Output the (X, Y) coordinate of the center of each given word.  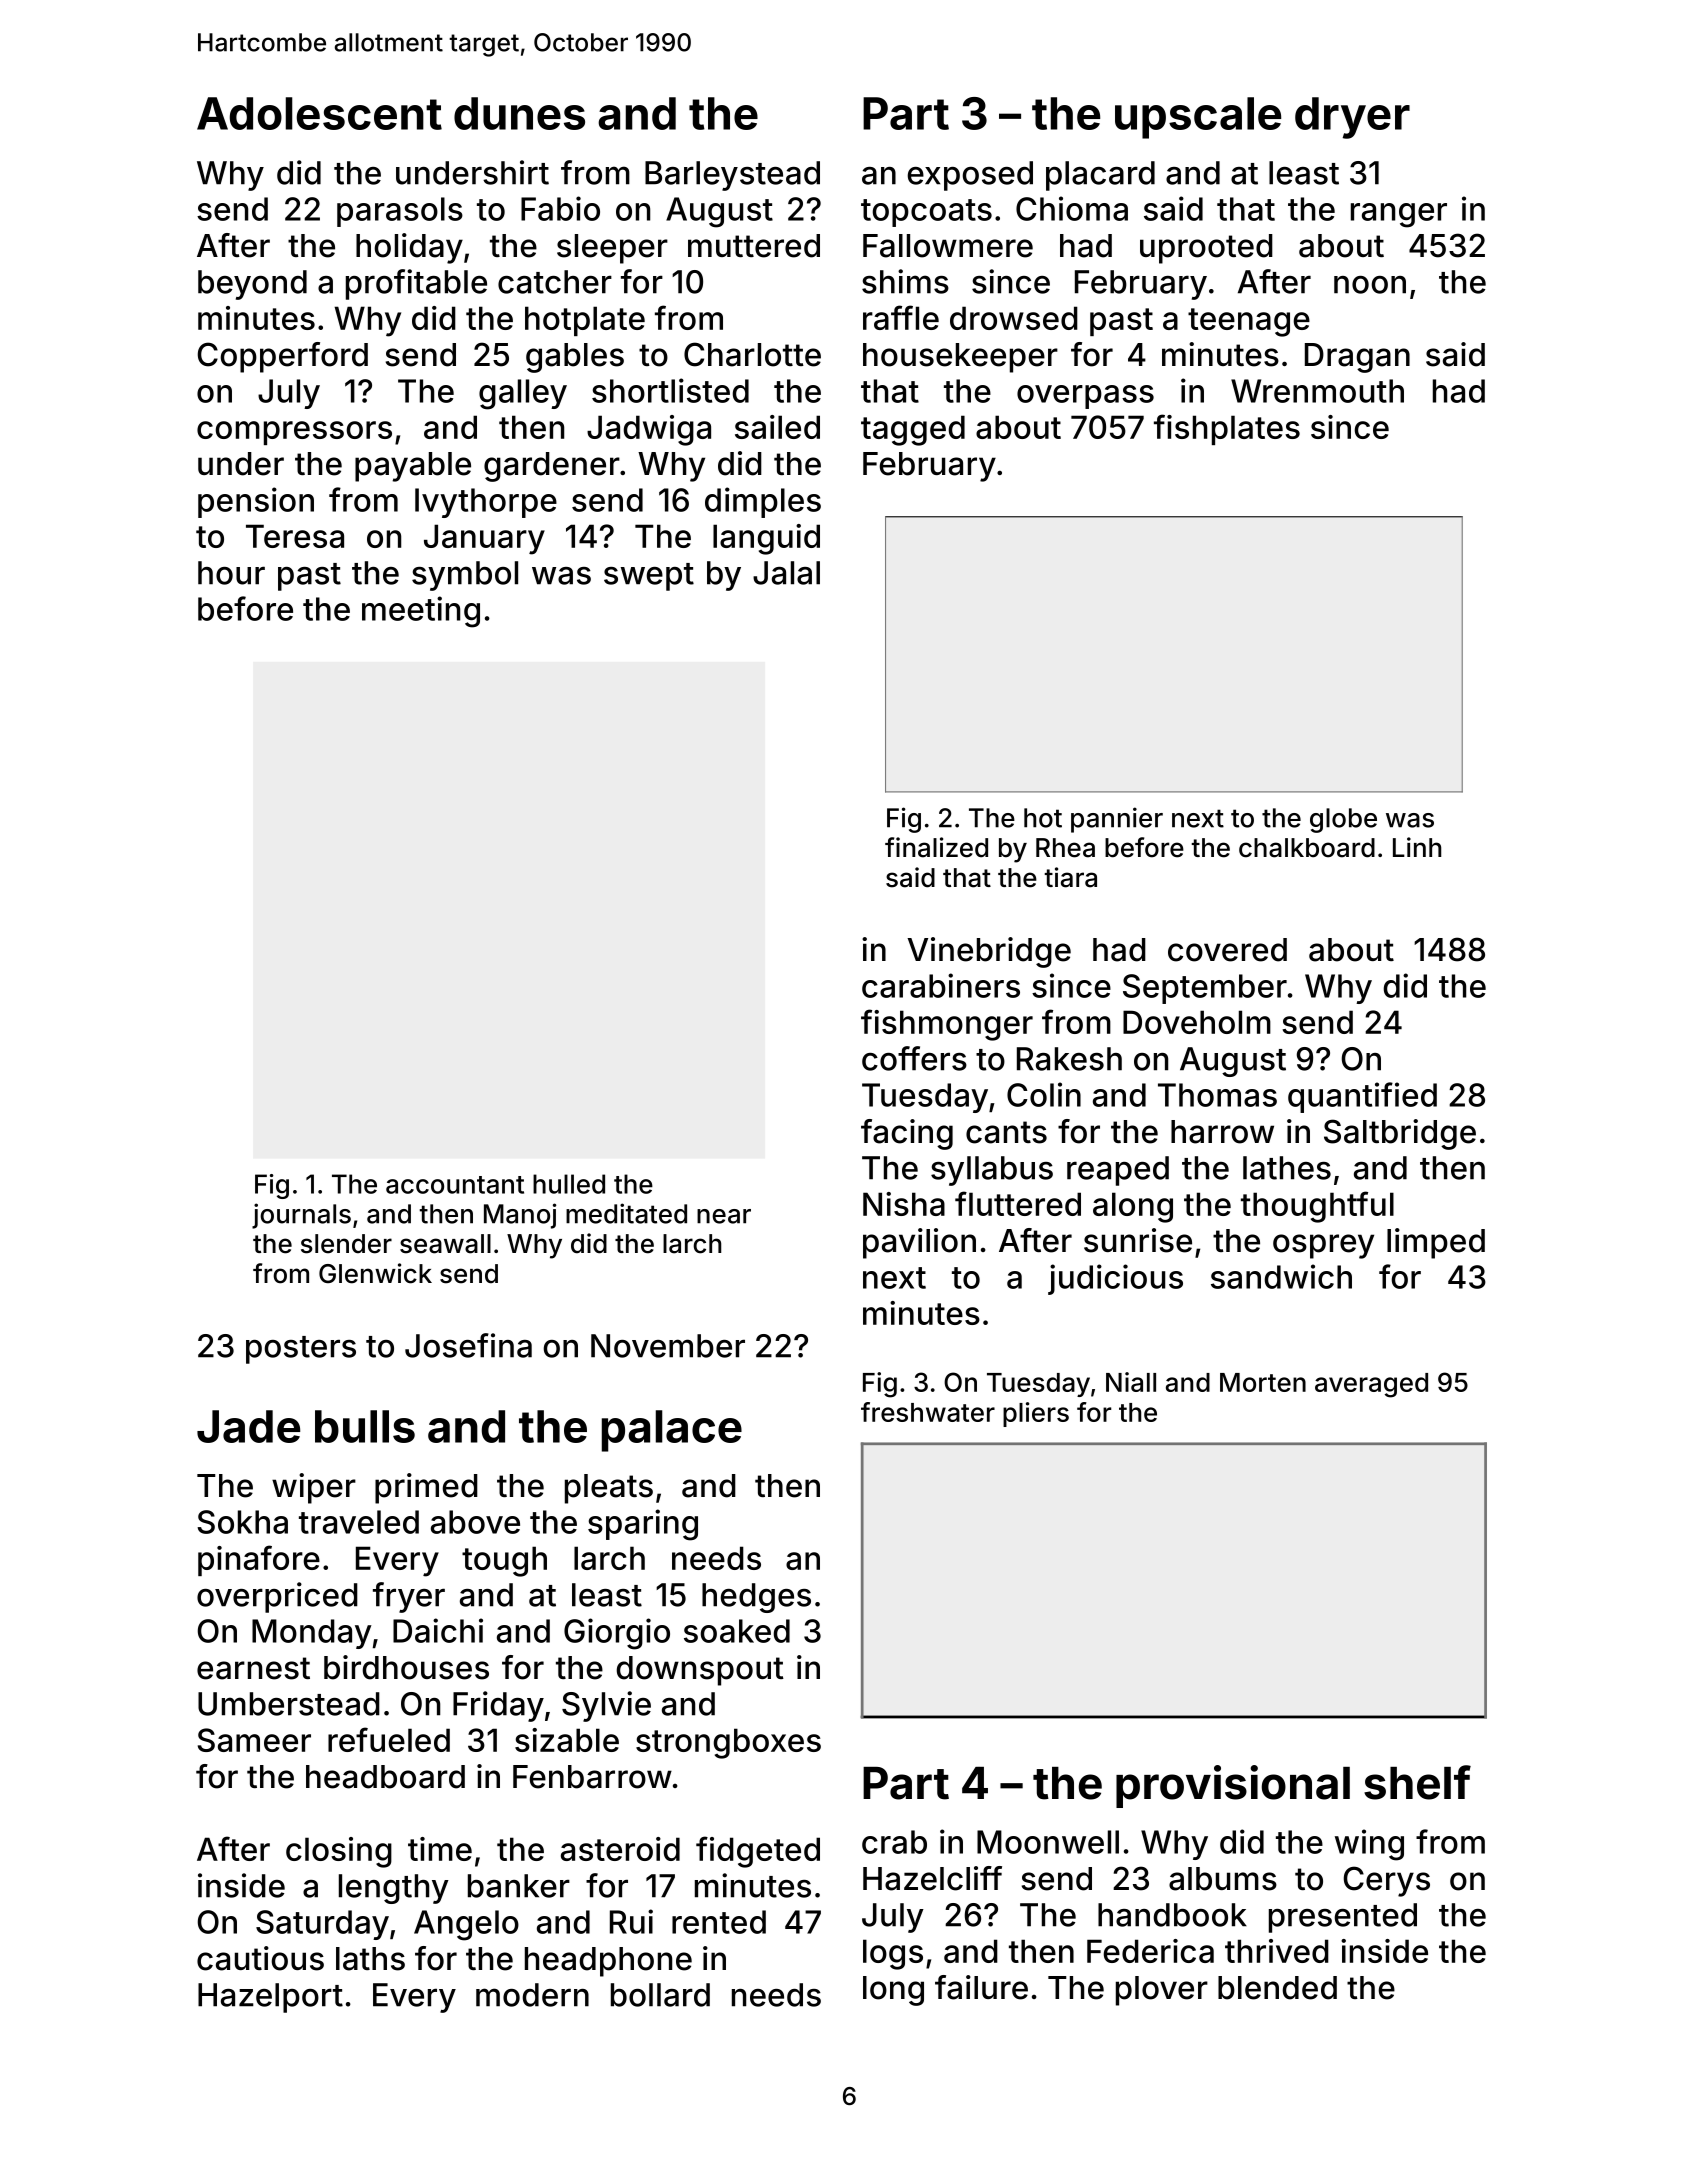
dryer (1352, 118)
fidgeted (758, 1852)
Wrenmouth (1317, 391)
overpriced (277, 1597)
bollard (660, 1995)
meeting (421, 612)
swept (649, 577)
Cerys (1387, 1881)
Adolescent (319, 113)
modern (532, 1995)
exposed (970, 176)
